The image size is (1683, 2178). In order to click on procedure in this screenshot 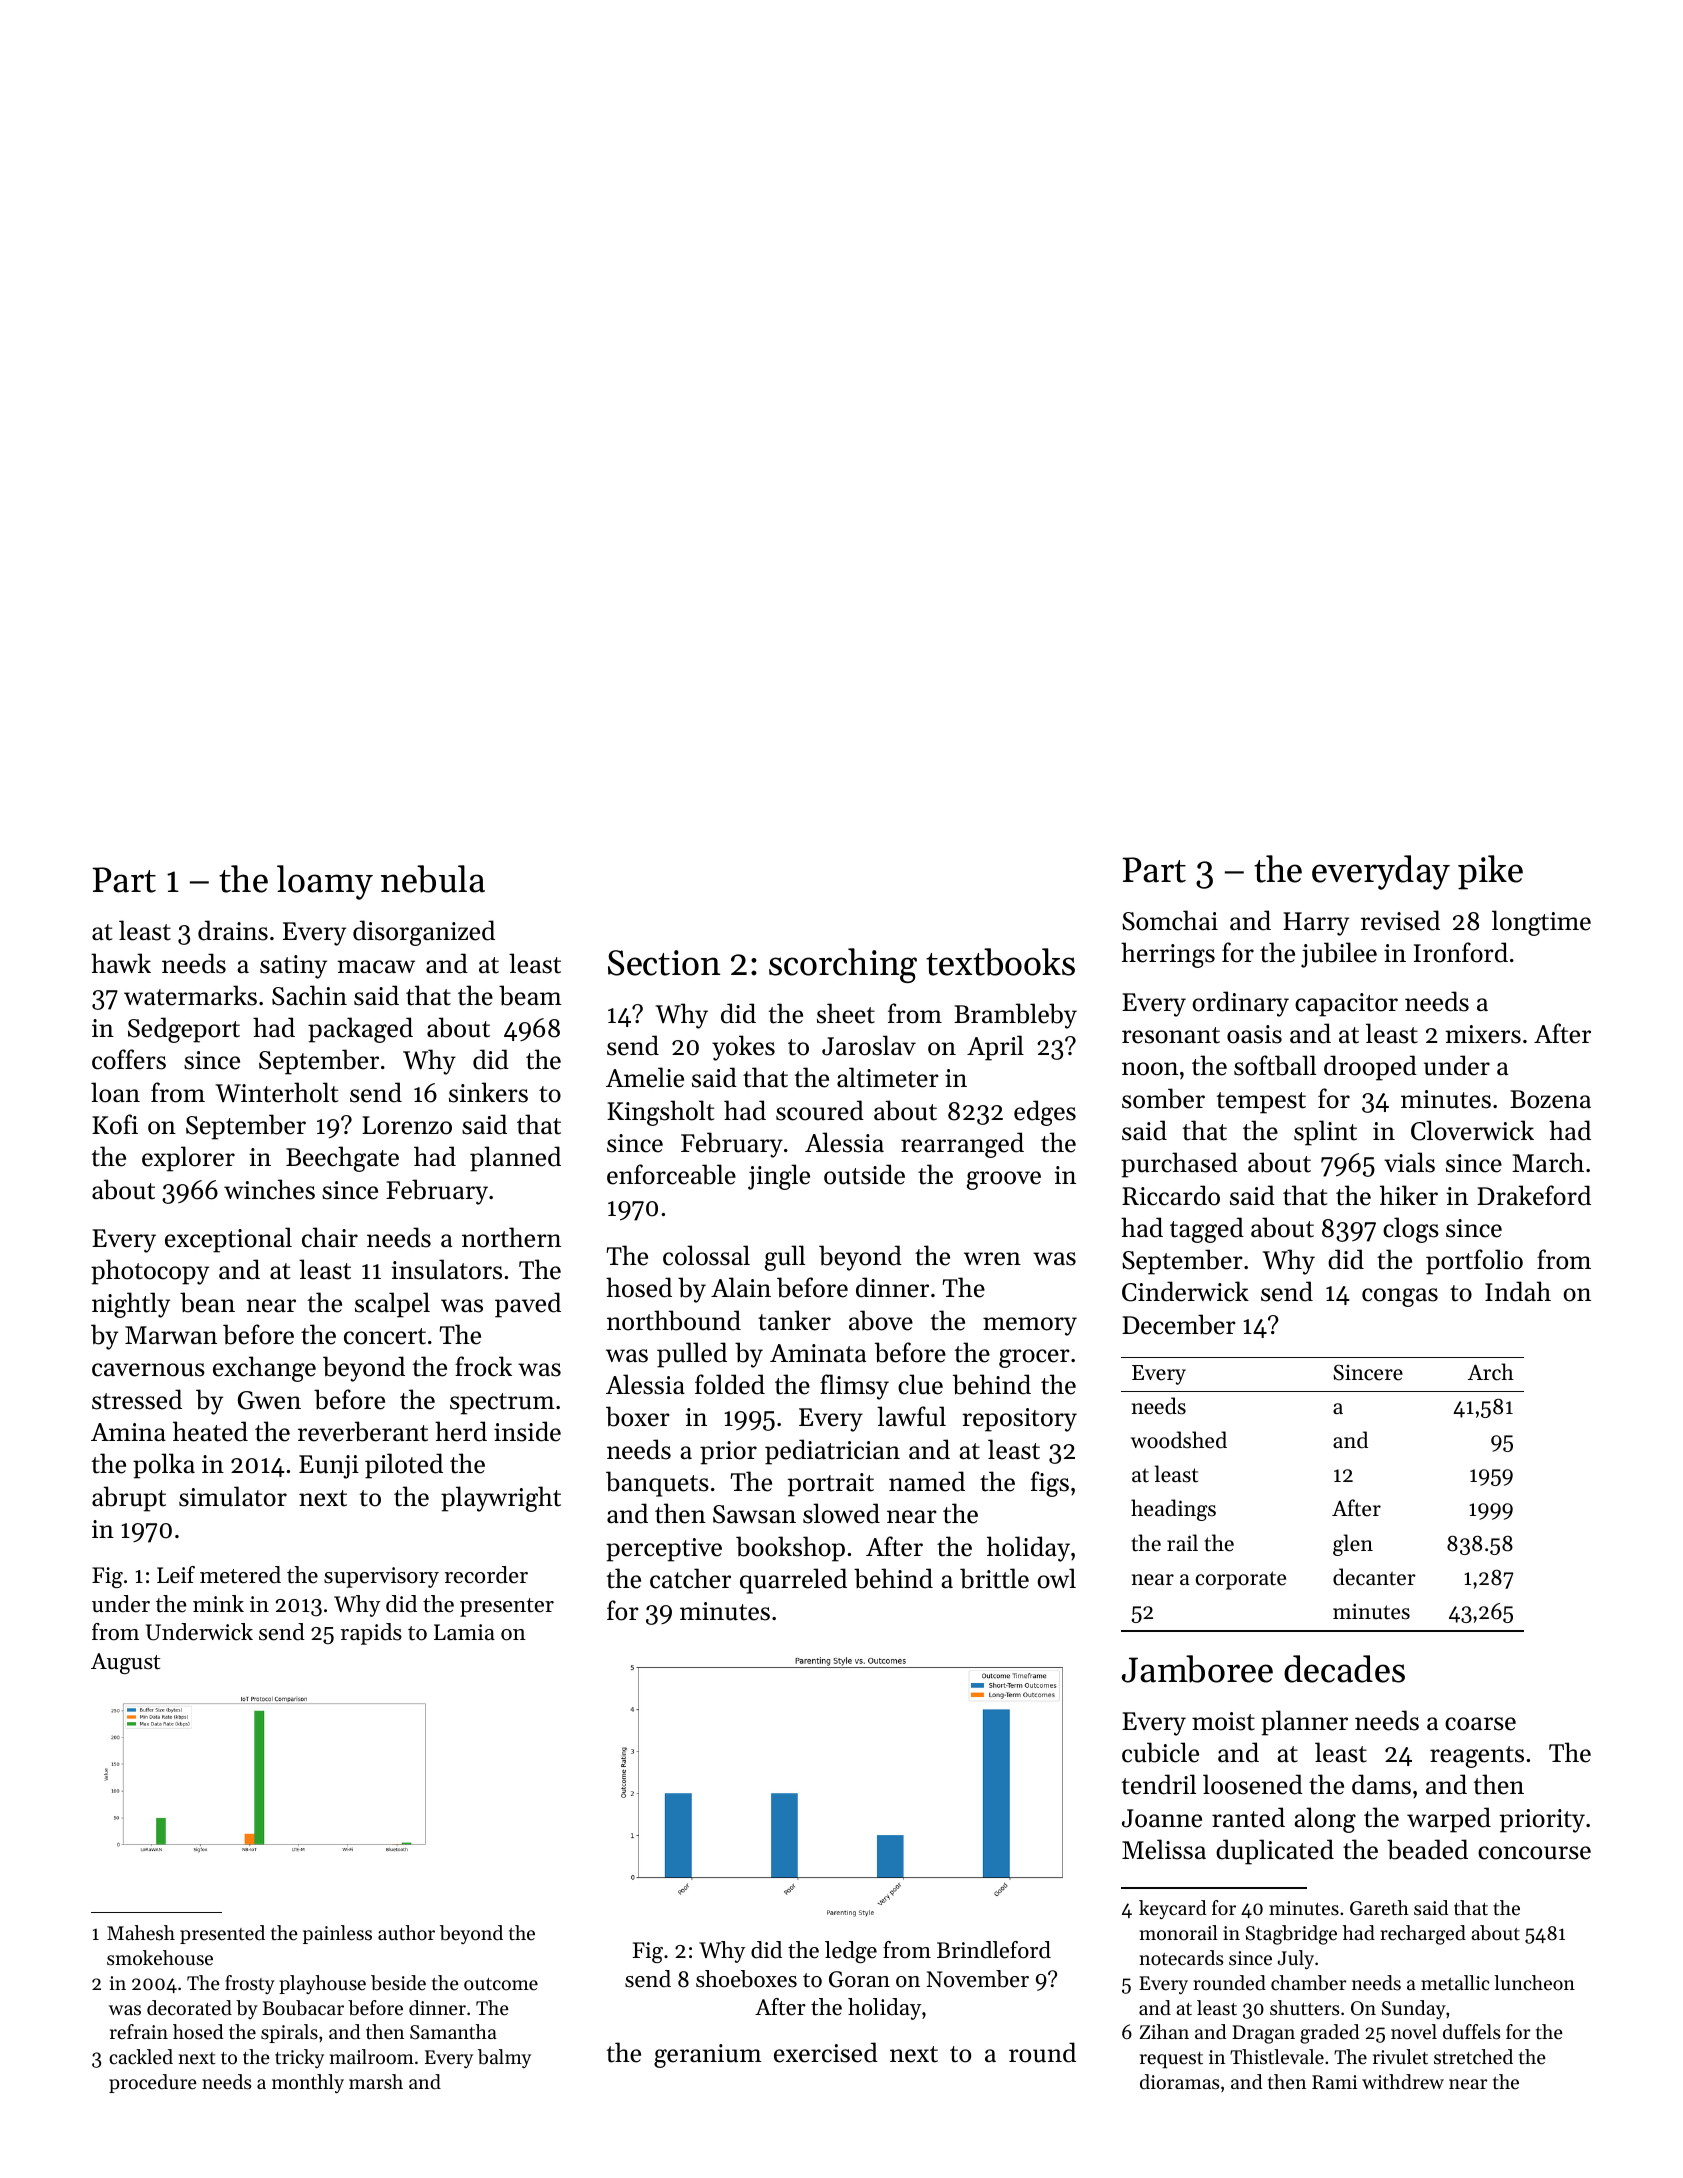, I will do `click(153, 2083)`.
